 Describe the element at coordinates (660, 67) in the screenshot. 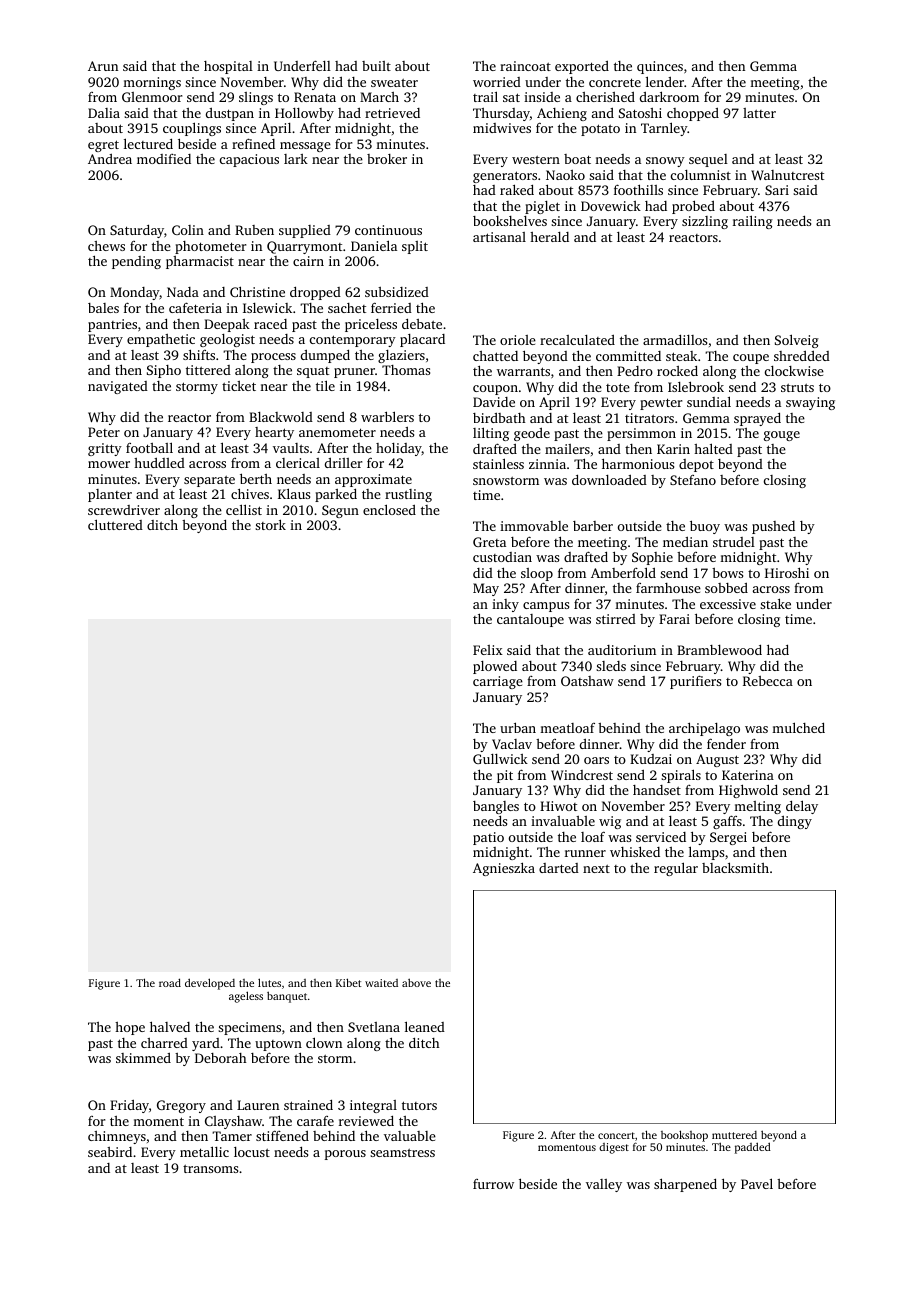

I see `quinces` at that location.
